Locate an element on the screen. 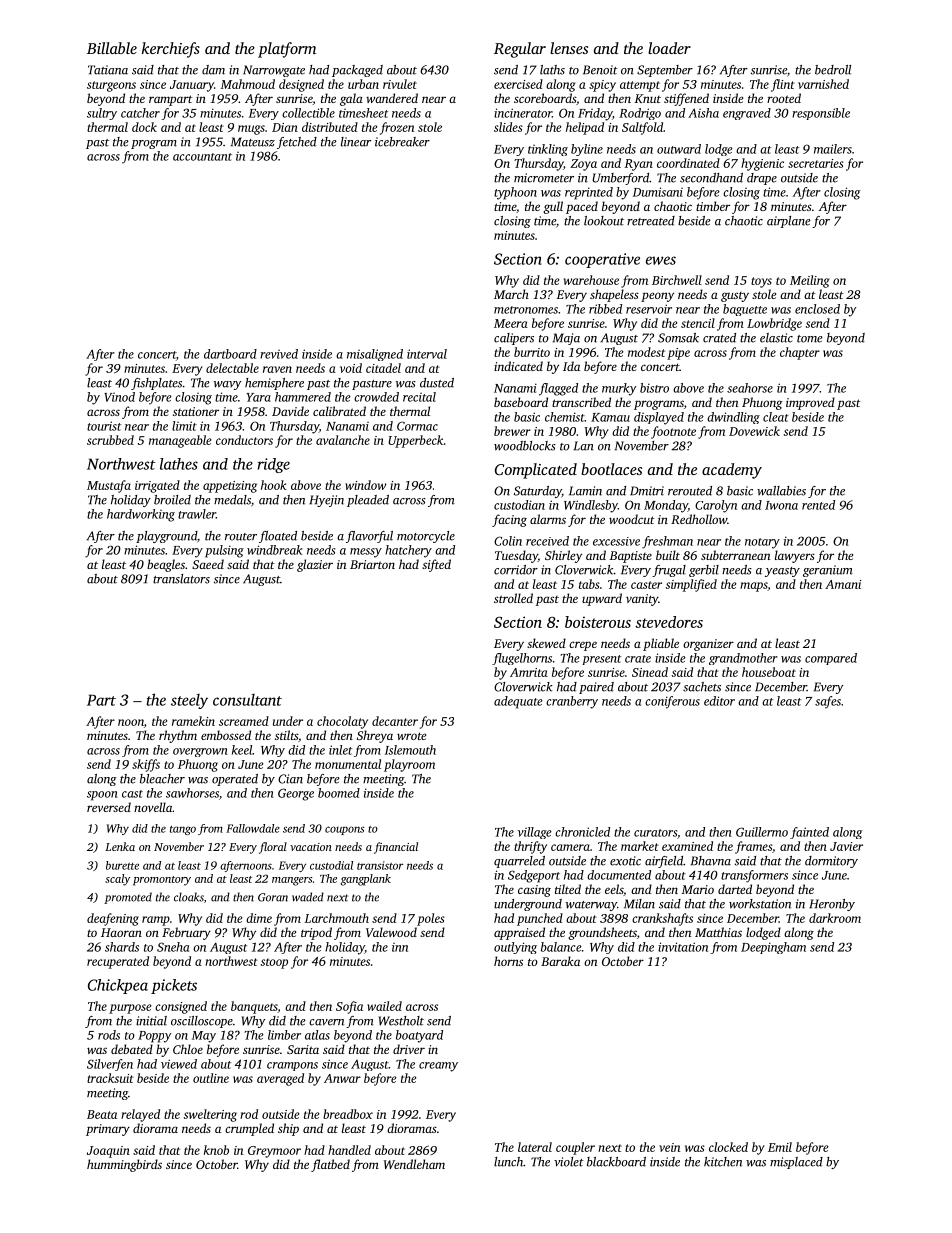  consultant is located at coordinates (247, 700).
